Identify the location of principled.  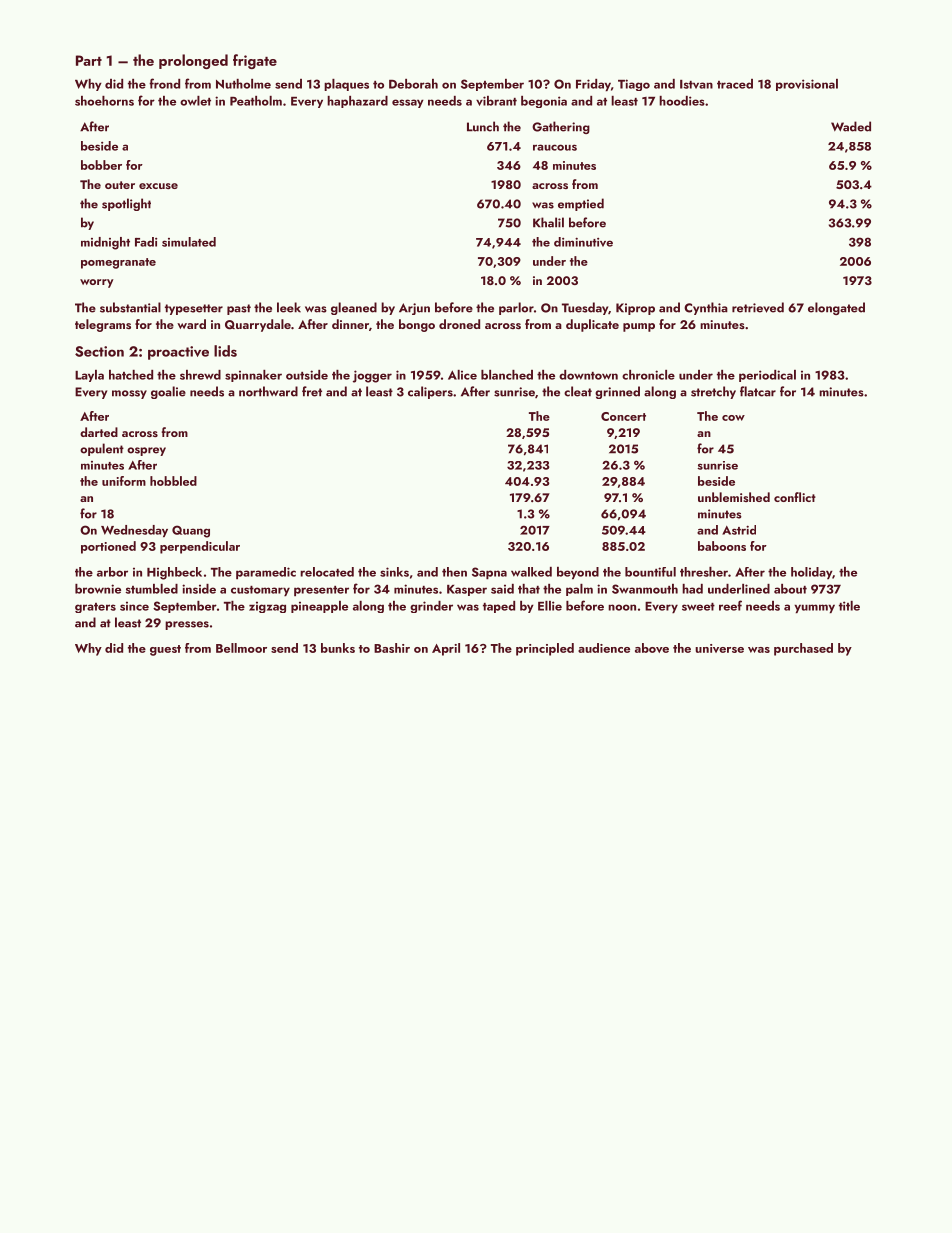
(545, 649).
